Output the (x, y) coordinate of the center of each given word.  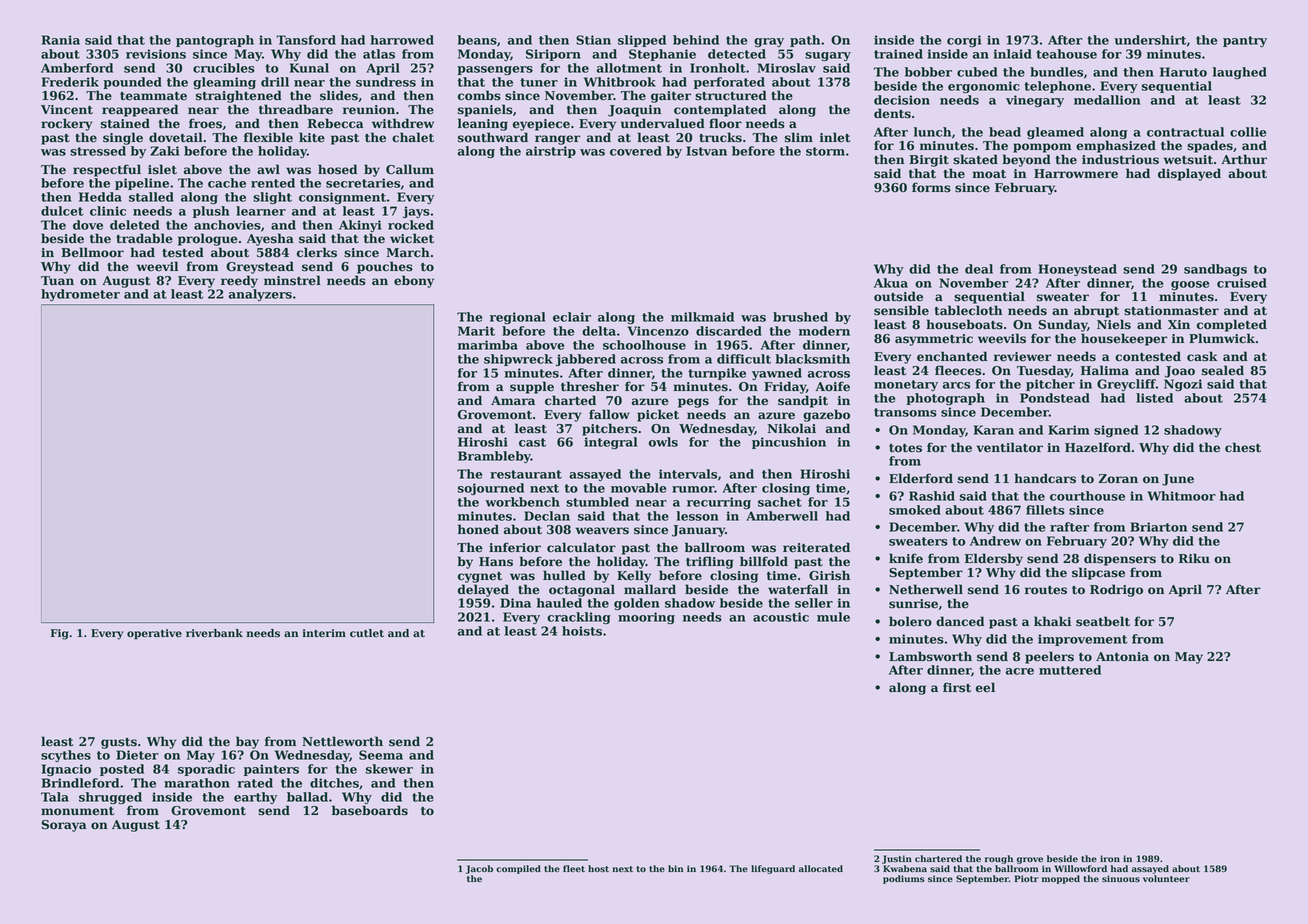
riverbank (214, 633)
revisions (156, 54)
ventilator (1009, 447)
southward (493, 137)
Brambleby (494, 457)
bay (247, 742)
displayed (1189, 174)
